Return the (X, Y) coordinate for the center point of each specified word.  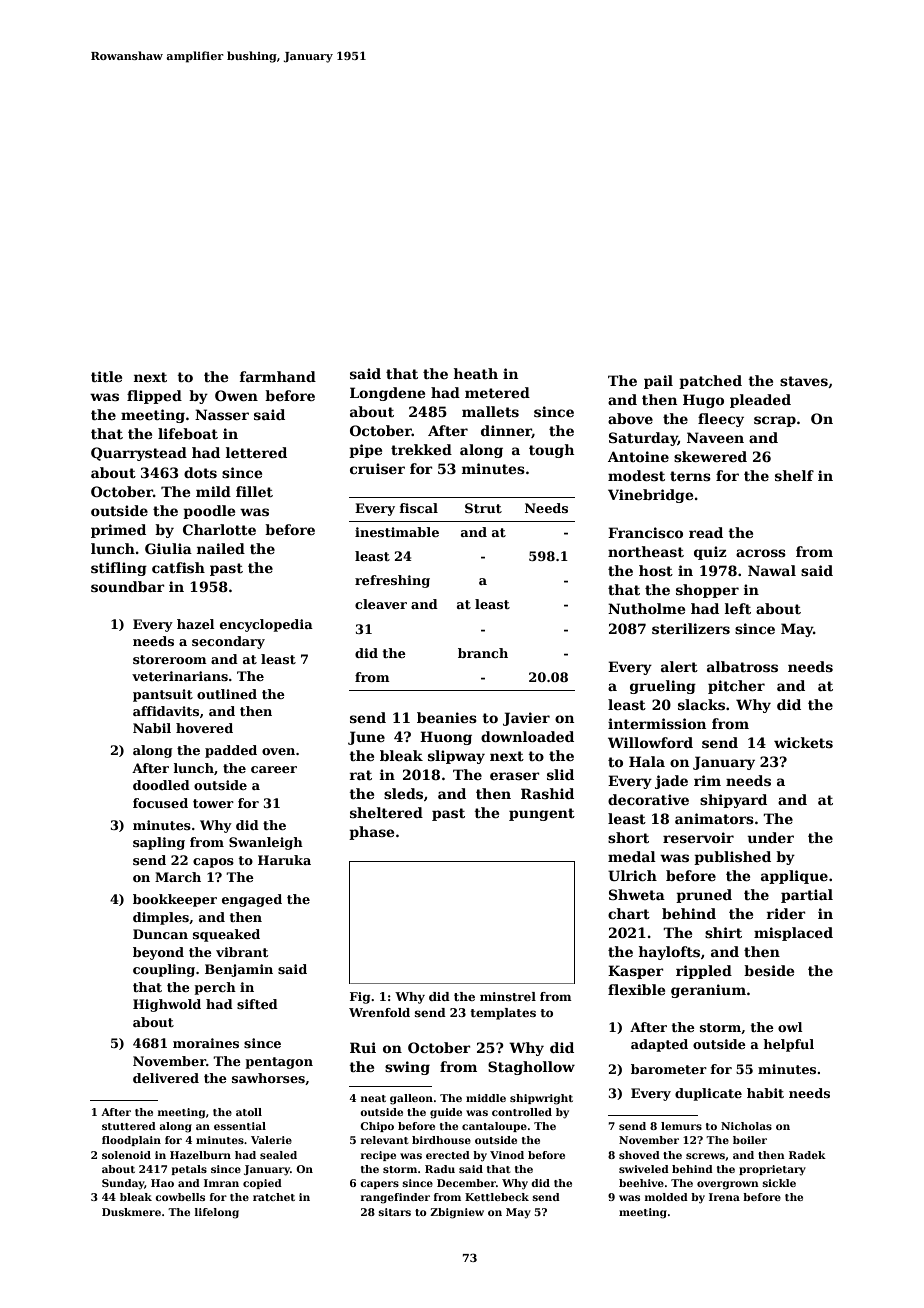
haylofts (669, 953)
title (106, 376)
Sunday (123, 1184)
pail (658, 382)
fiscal (419, 508)
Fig (360, 998)
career (274, 769)
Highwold (167, 1005)
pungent (542, 814)
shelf (794, 475)
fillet (254, 491)
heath (476, 373)
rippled (704, 972)
